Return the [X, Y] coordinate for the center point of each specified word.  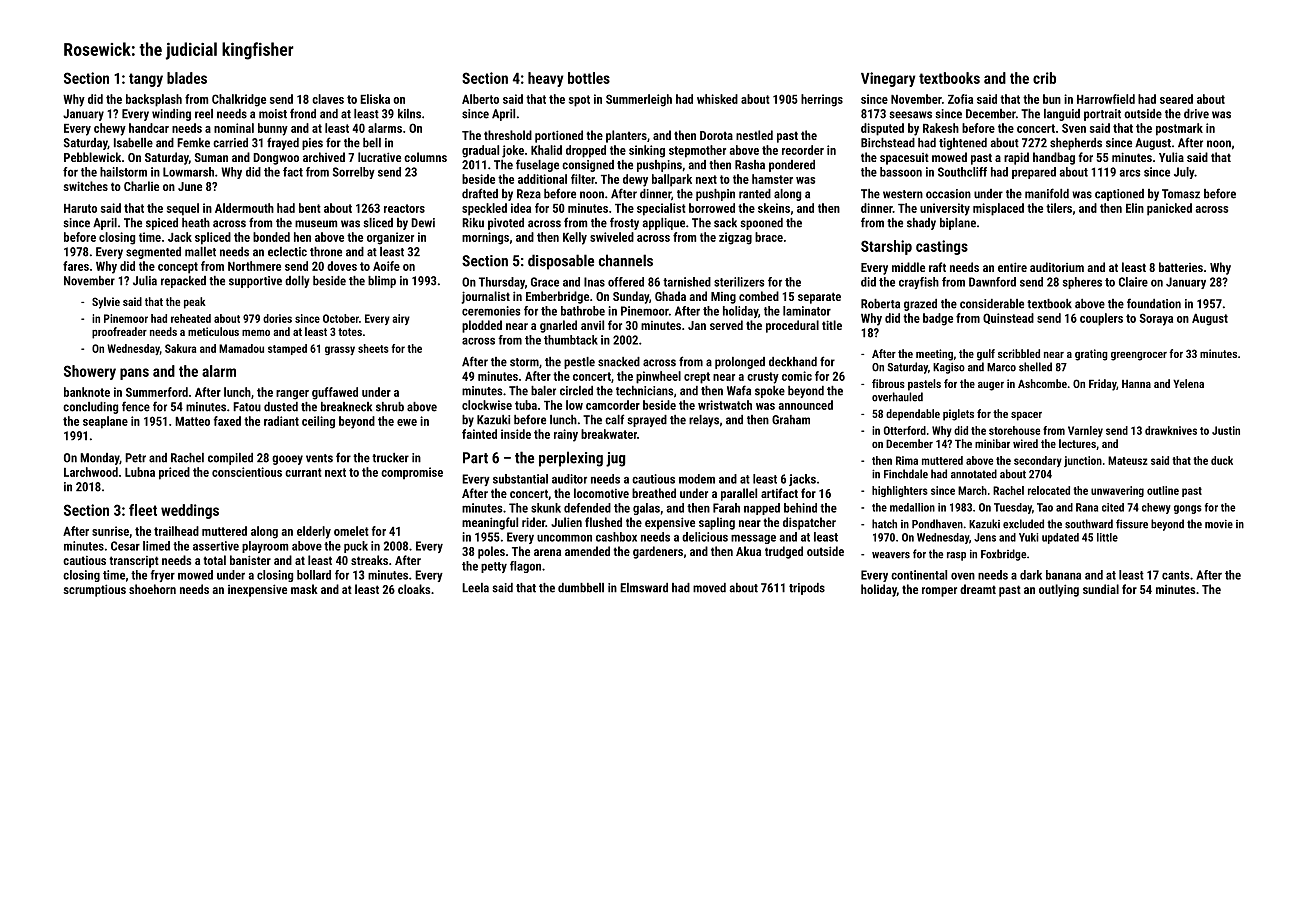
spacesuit [904, 159]
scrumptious [94, 590]
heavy [545, 79]
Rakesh [941, 128]
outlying [1059, 590]
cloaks [414, 589]
